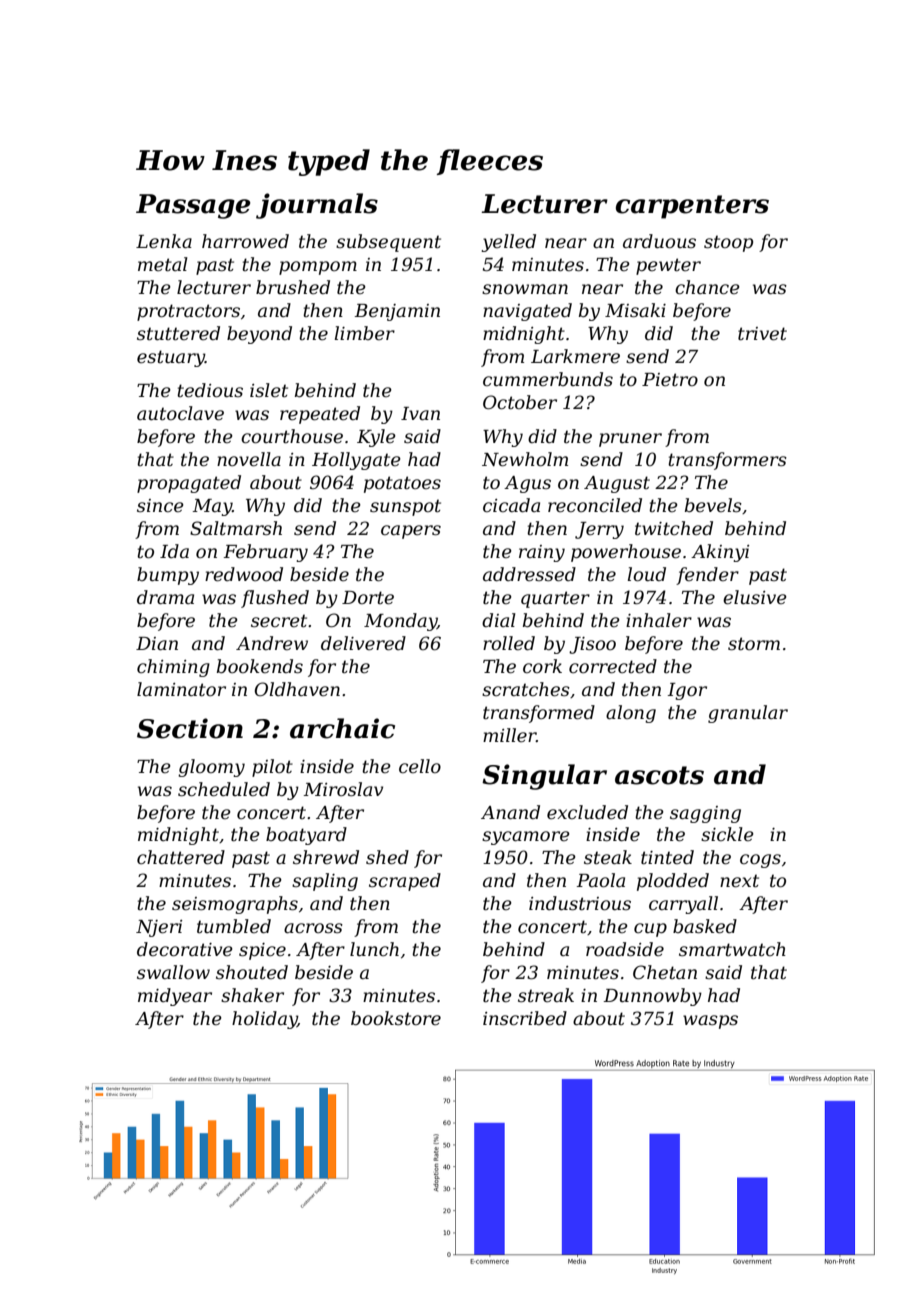  What do you see at coordinates (732, 949) in the image?
I see `smartwatch` at bounding box center [732, 949].
